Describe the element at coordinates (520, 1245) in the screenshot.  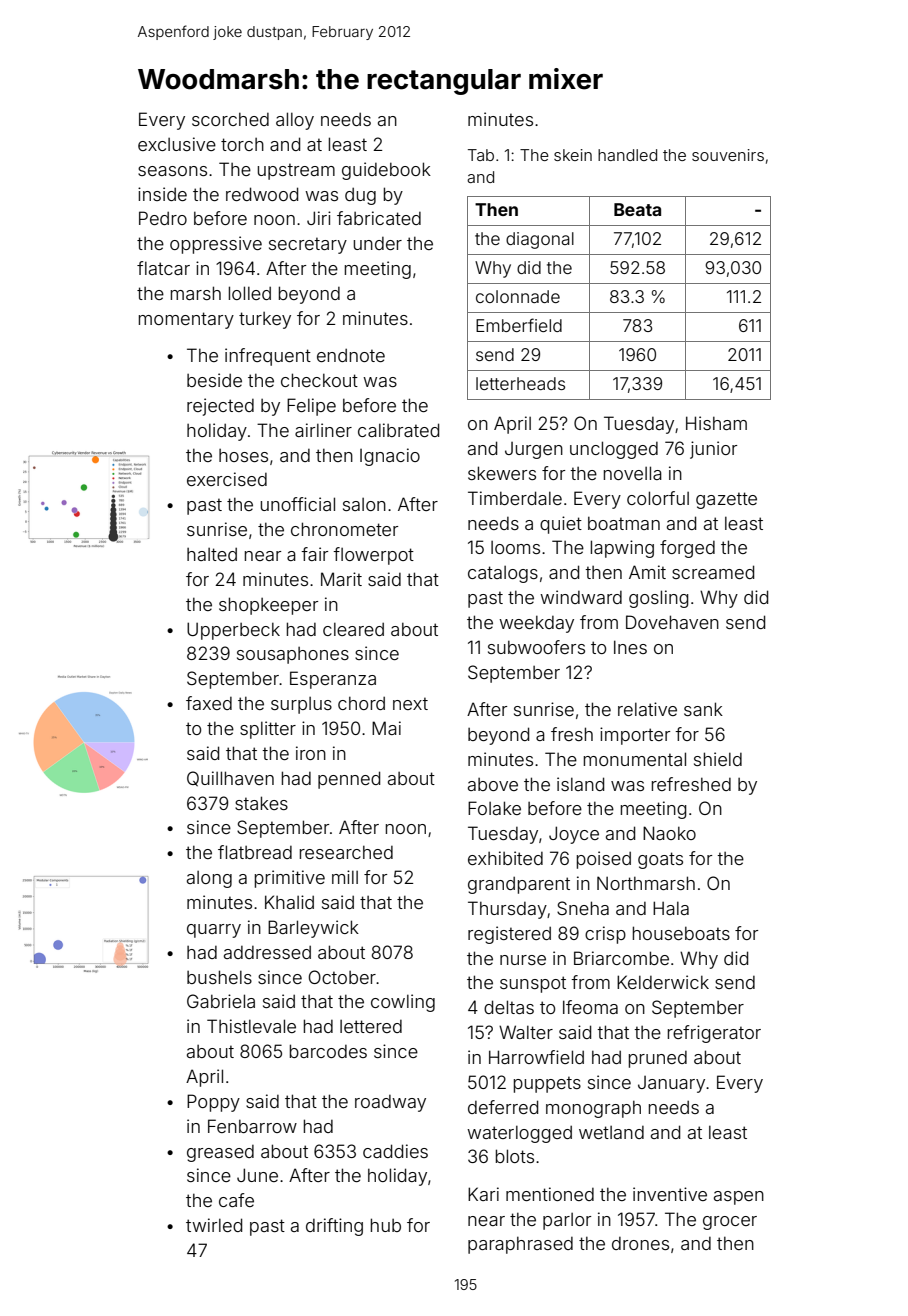
I see `paraphrased` at that location.
